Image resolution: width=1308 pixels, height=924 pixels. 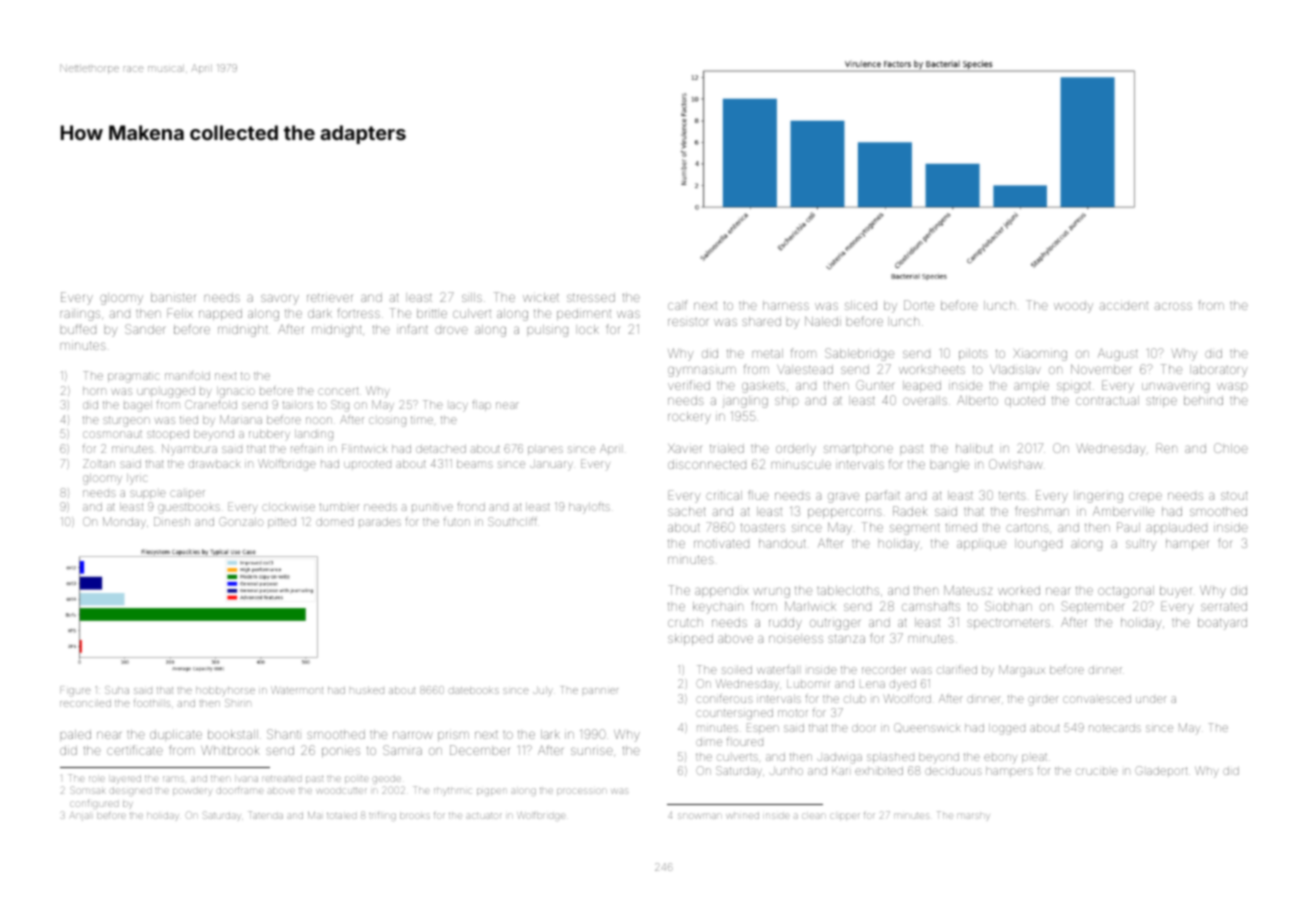 What do you see at coordinates (1124, 306) in the page?
I see `accident` at bounding box center [1124, 306].
